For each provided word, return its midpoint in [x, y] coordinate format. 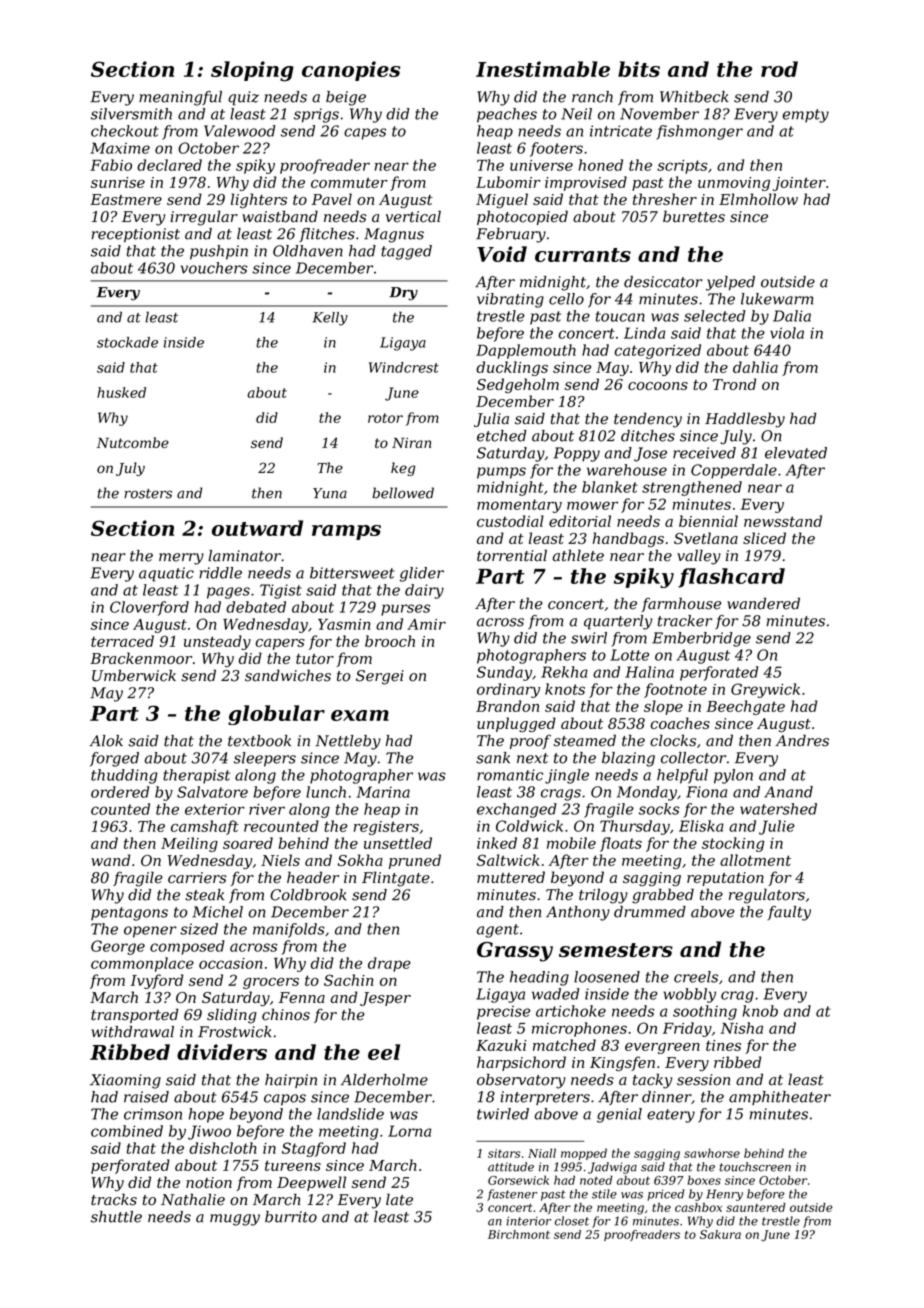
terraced [122, 641]
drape [389, 964]
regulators [767, 896]
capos [285, 1100]
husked [121, 392]
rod [779, 69]
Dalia [792, 316]
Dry [403, 294]
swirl [589, 638]
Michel [217, 912]
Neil [576, 114]
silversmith [131, 114]
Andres [802, 740]
